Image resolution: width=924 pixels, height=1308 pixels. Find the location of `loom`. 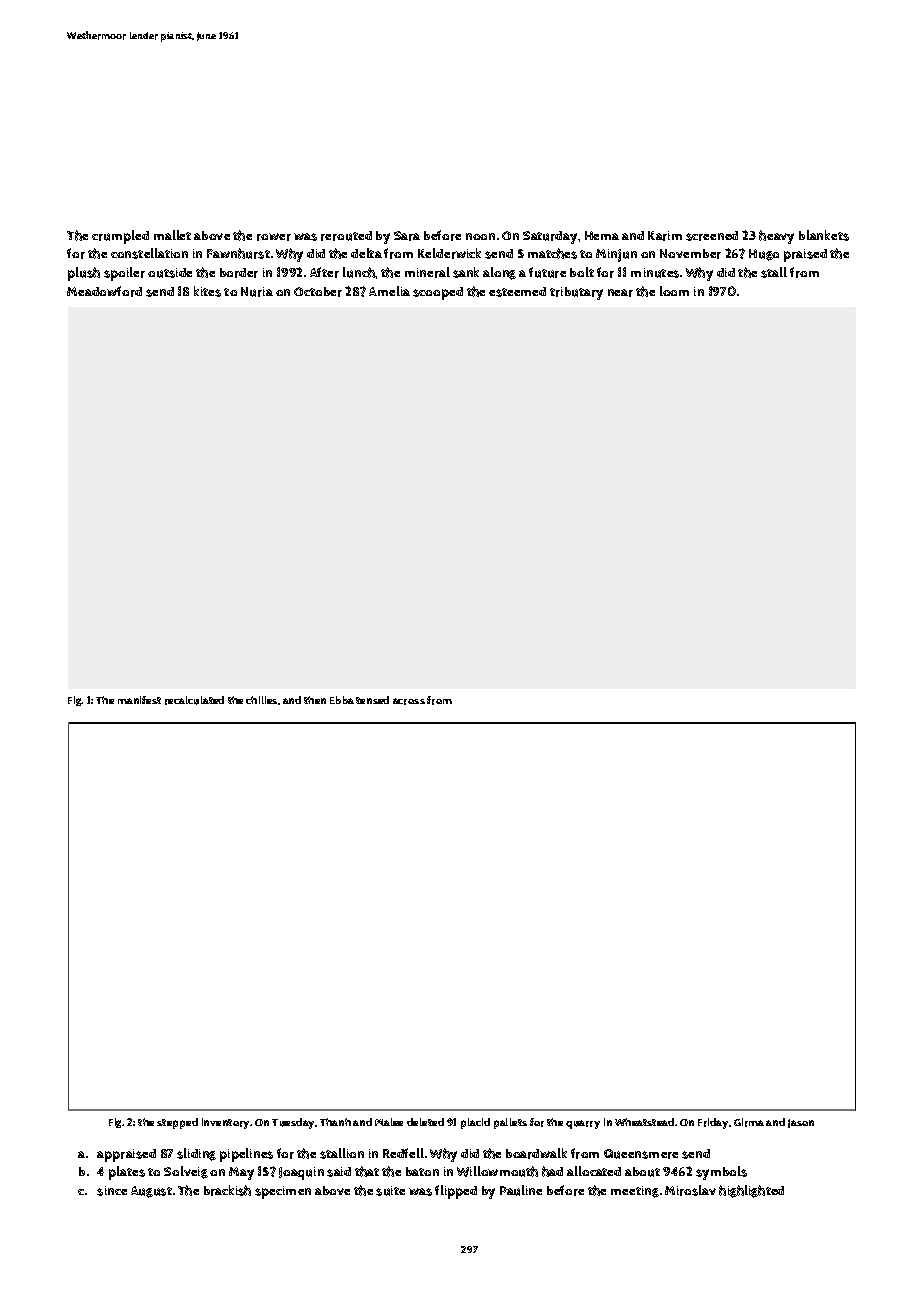

loom is located at coordinates (674, 291).
